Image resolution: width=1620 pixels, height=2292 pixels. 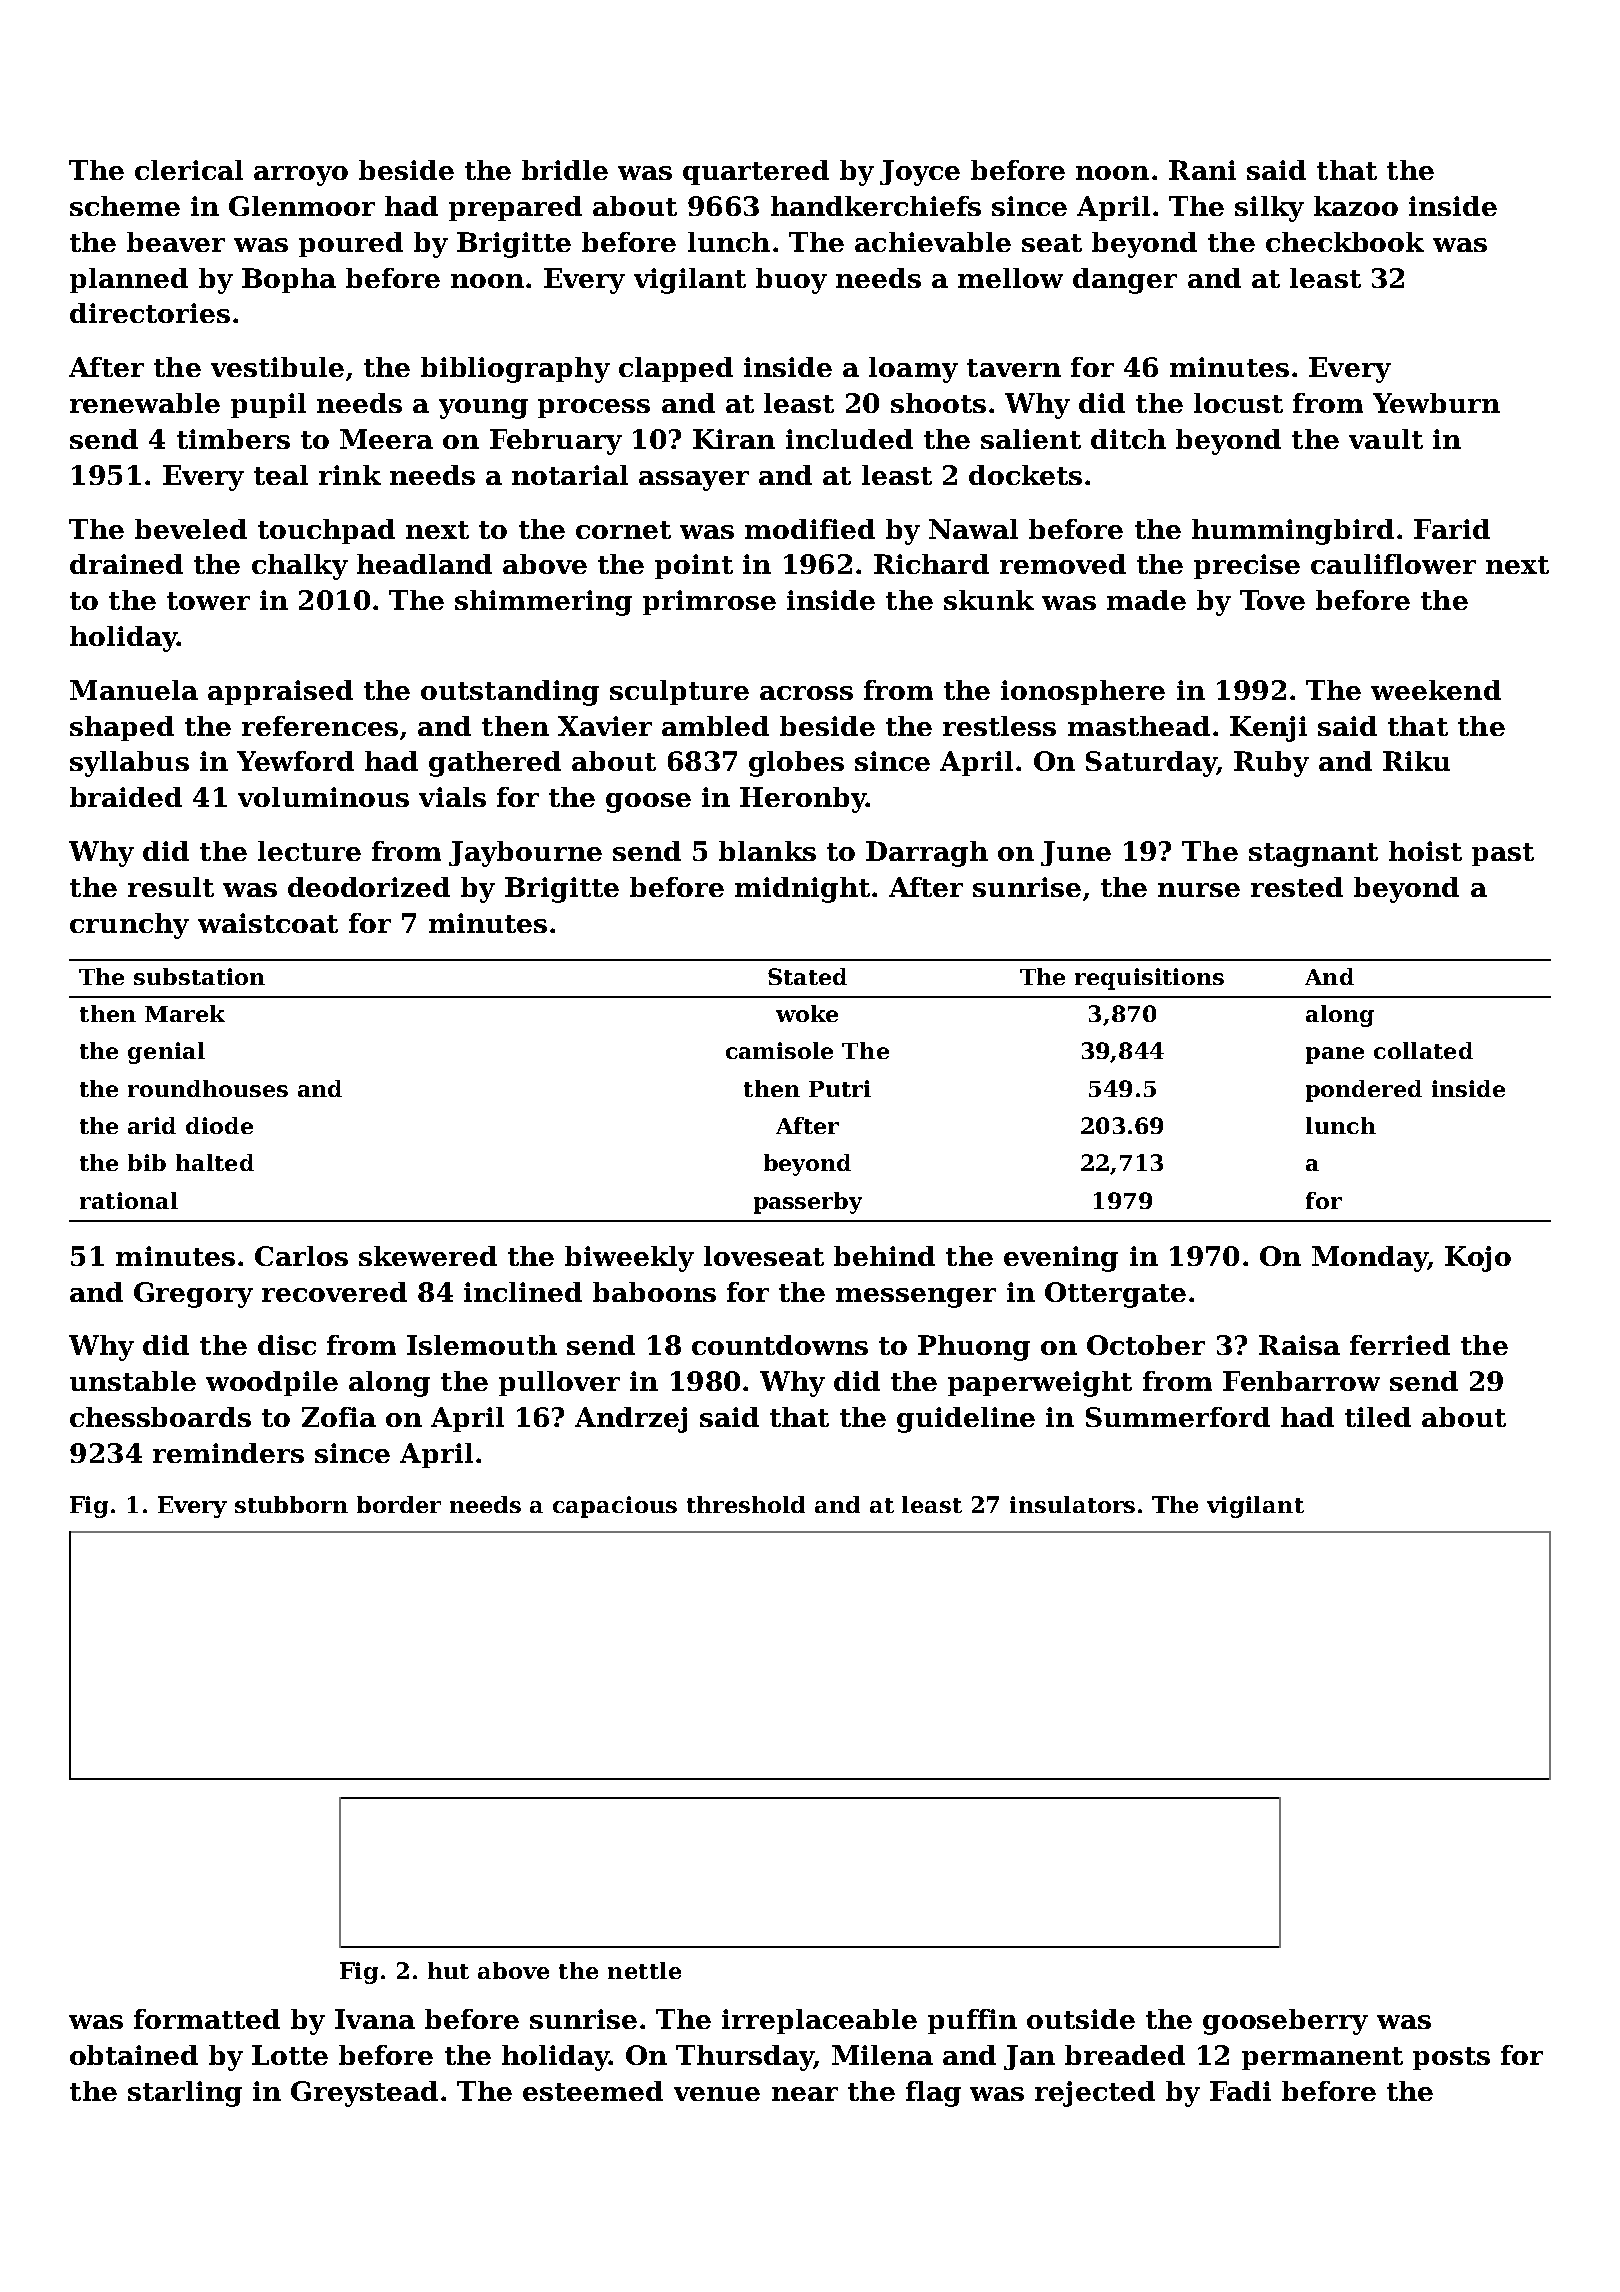 What do you see at coordinates (1202, 170) in the screenshot?
I see `Rani` at bounding box center [1202, 170].
